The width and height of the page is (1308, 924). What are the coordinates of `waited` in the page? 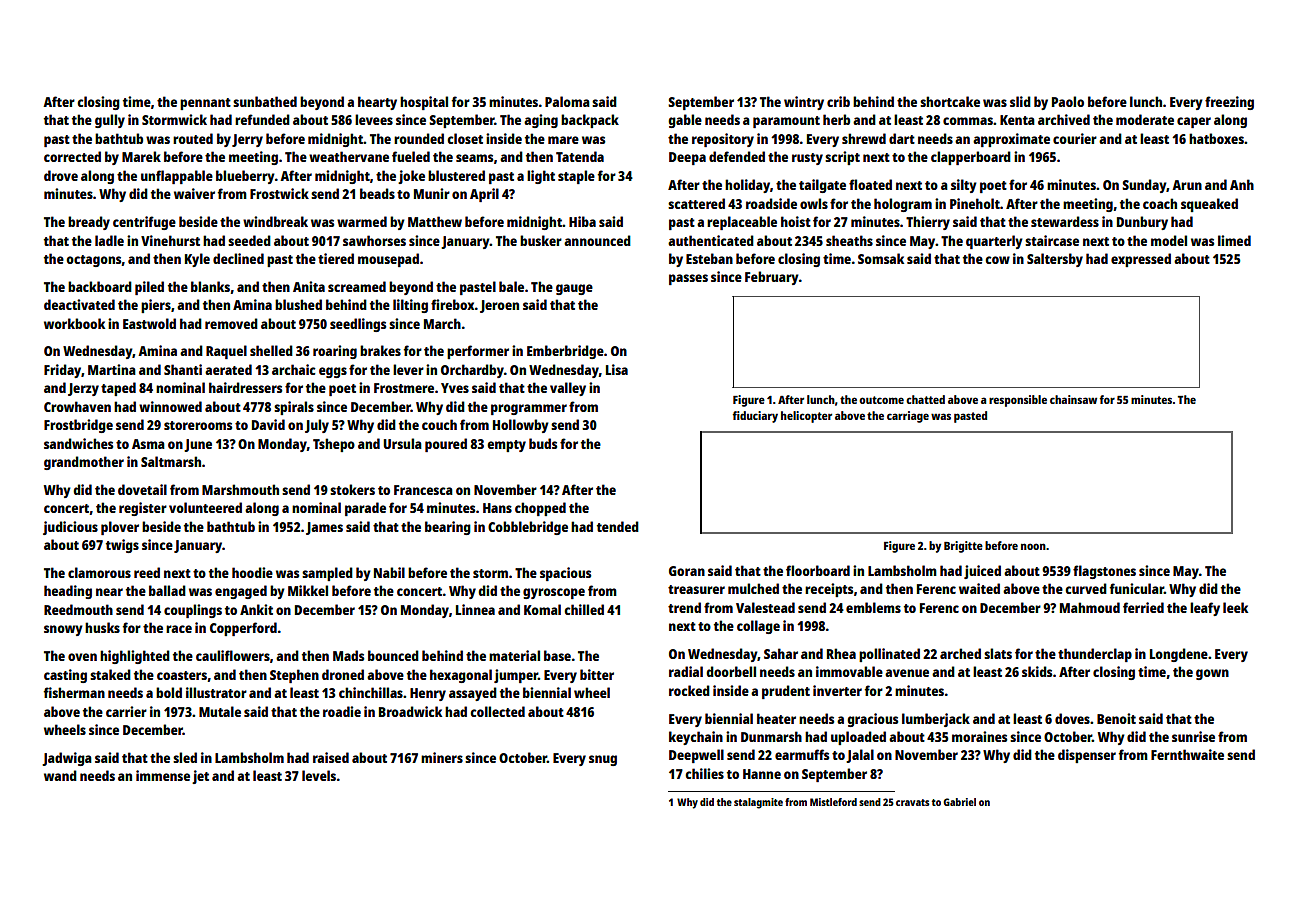 It's located at (979, 588).
